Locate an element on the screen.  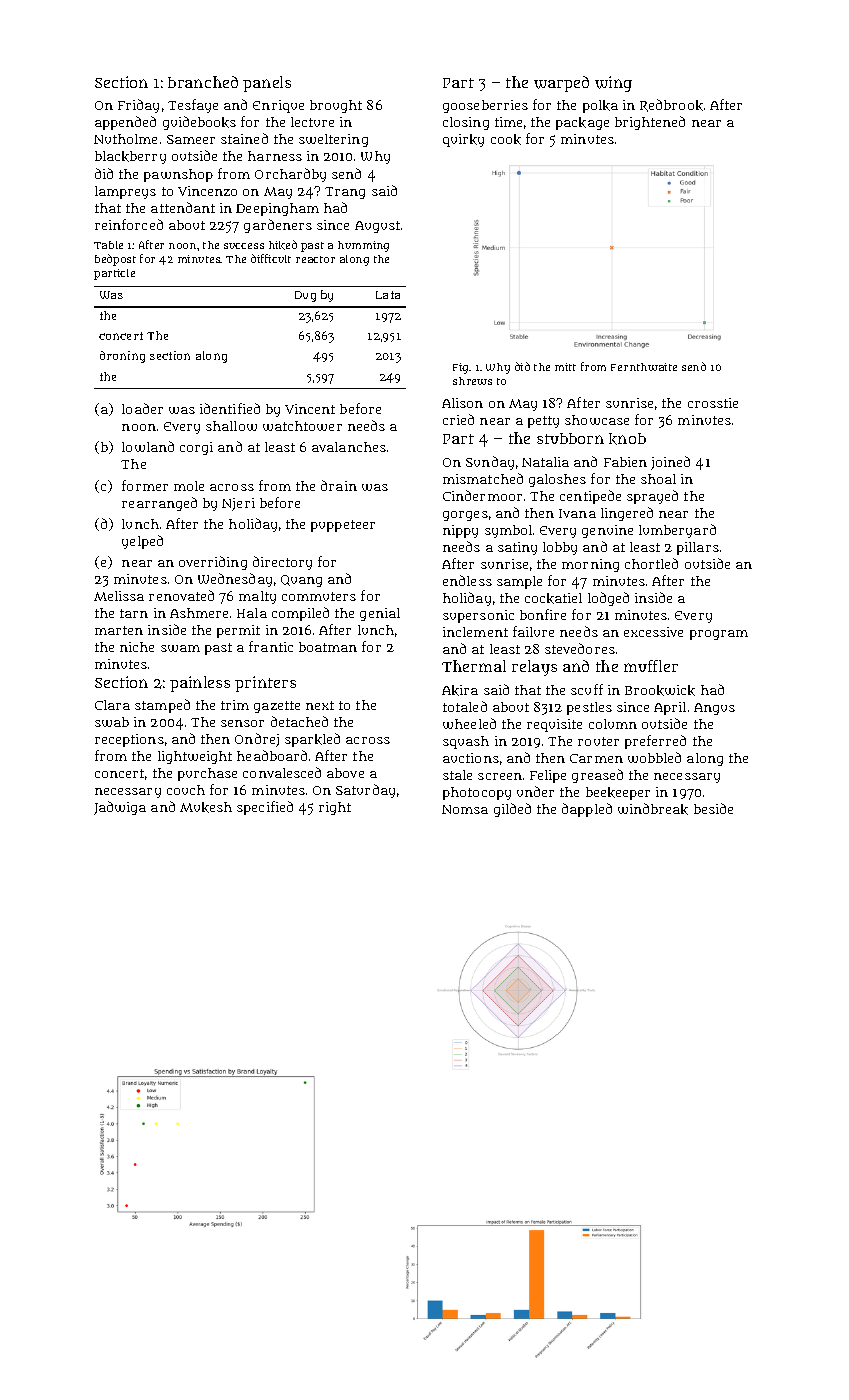
Redbrook is located at coordinates (671, 105).
